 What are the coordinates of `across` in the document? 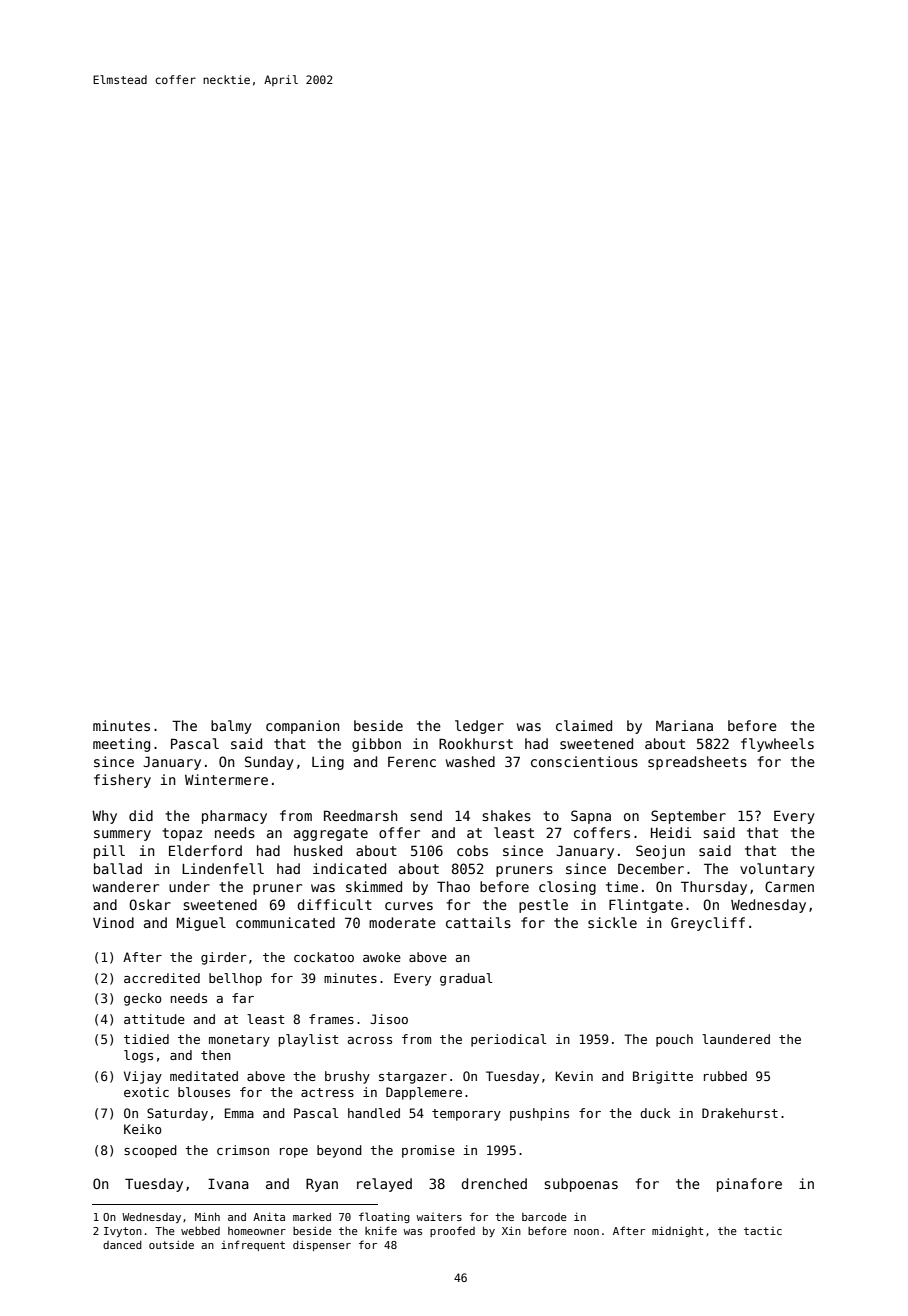 It's located at (370, 1040).
